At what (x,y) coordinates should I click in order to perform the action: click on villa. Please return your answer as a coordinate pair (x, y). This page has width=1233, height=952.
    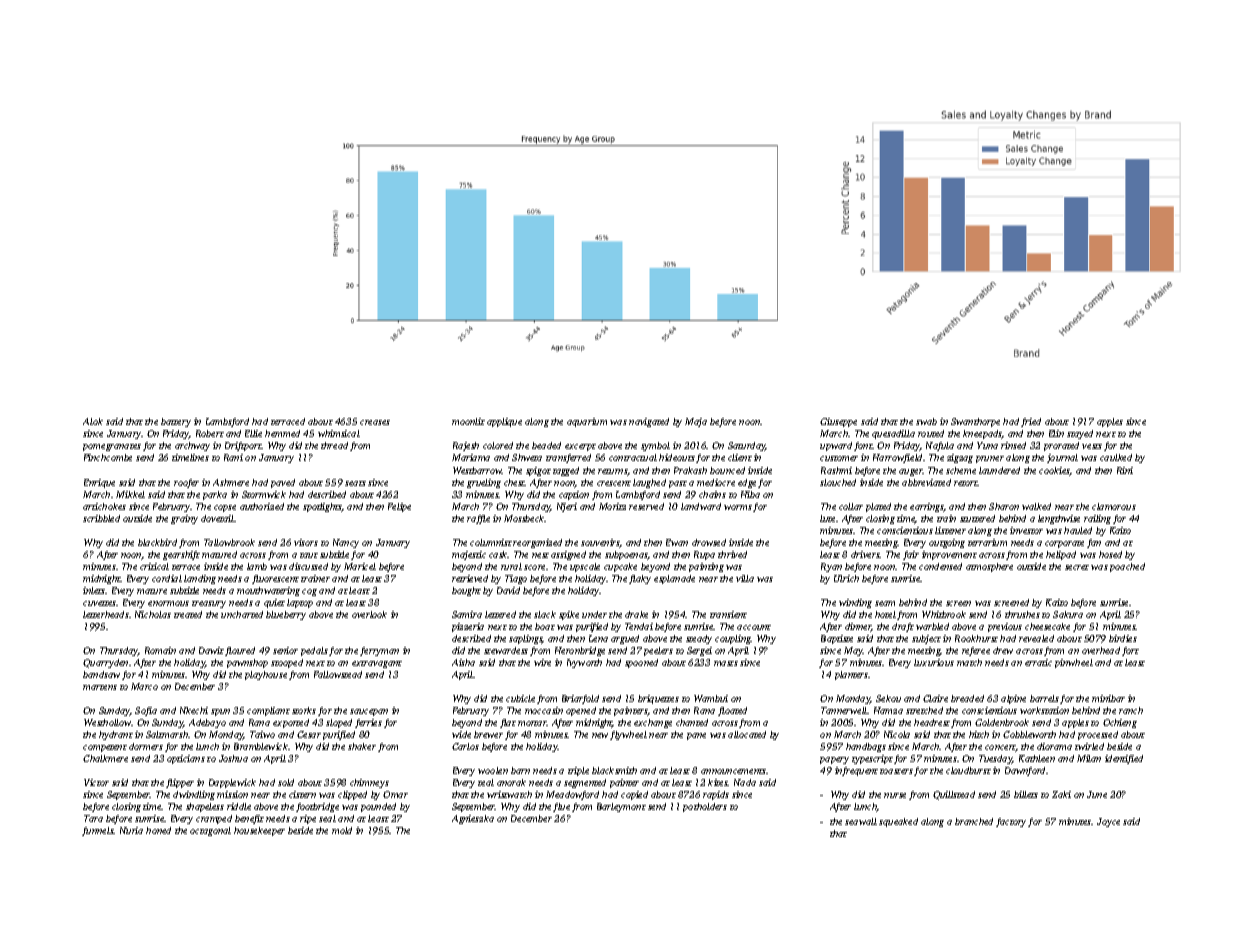
    Looking at the image, I should click on (745, 578).
